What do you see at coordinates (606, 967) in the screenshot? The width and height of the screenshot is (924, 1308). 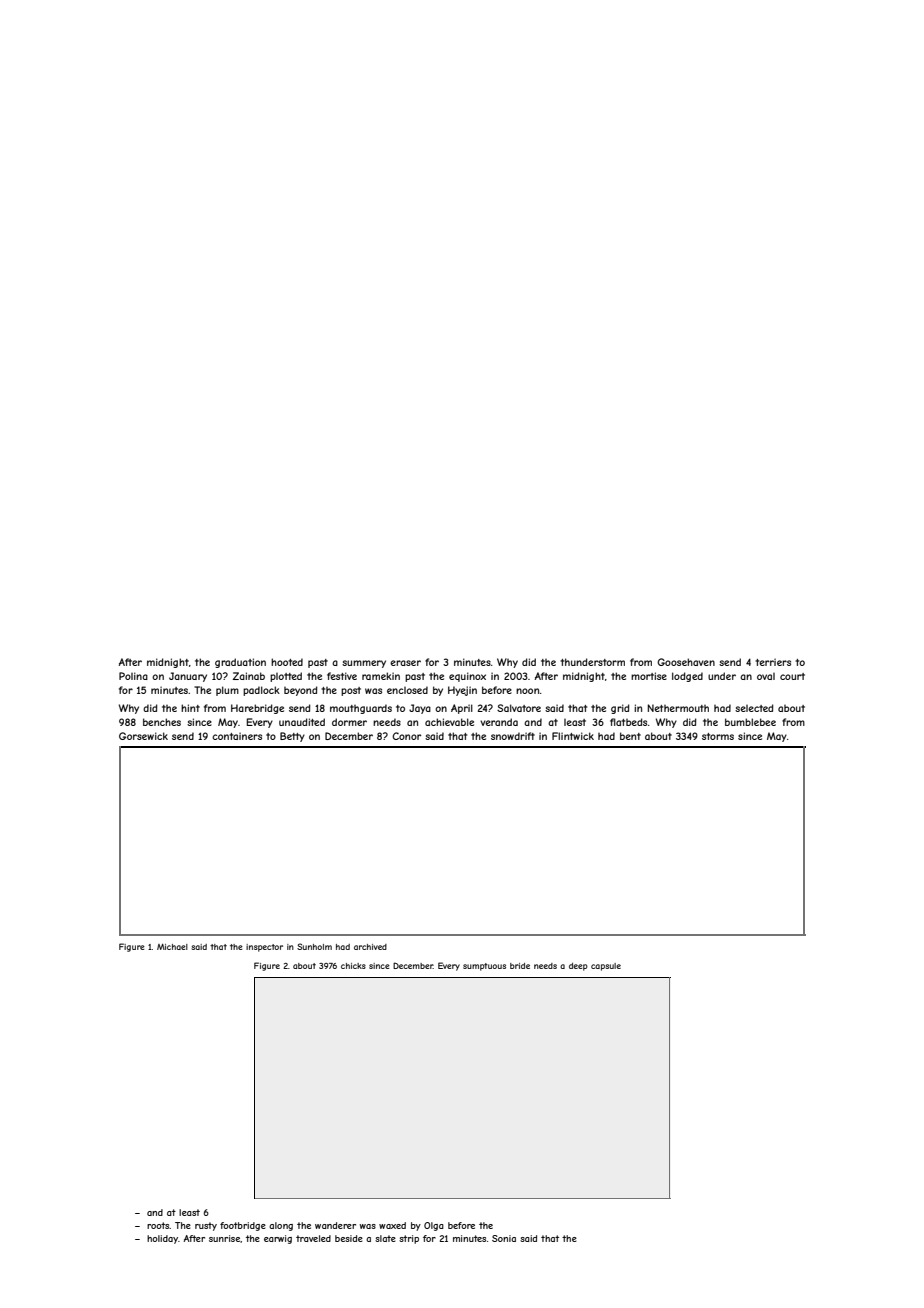 I see `capsule` at bounding box center [606, 967].
